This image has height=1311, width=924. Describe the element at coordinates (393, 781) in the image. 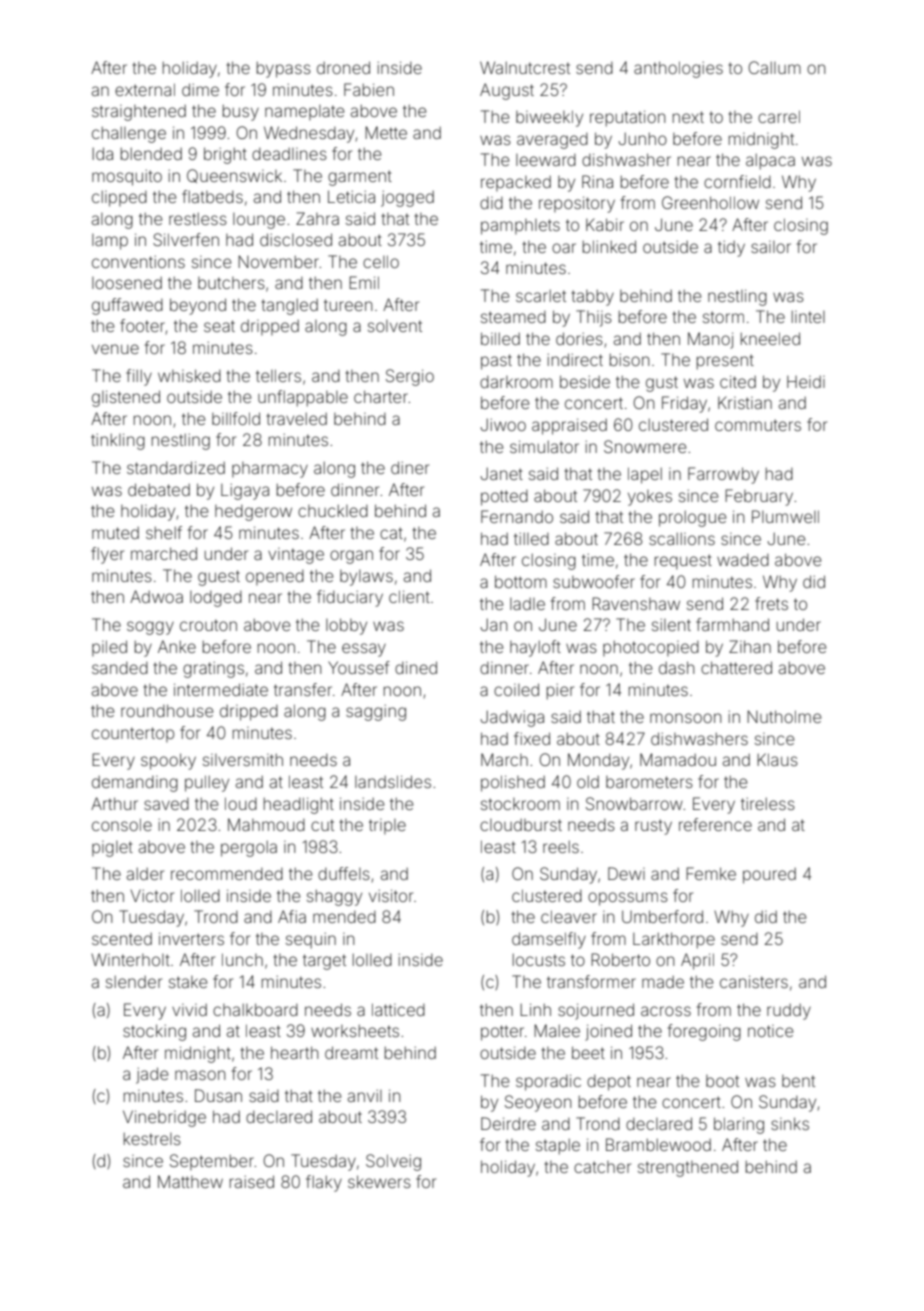

I see `landslides` at that location.
